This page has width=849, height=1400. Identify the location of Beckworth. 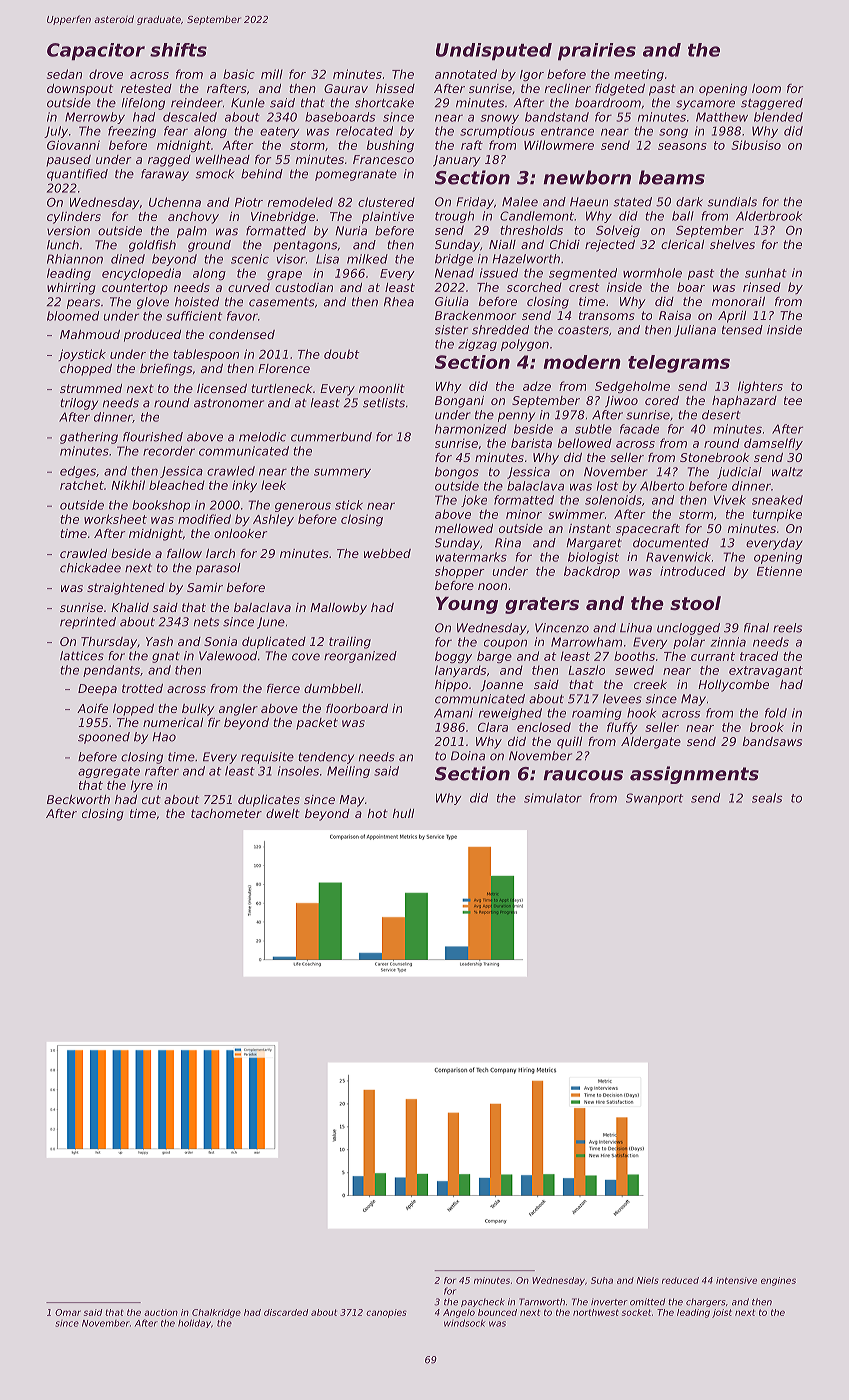
(78, 799).
